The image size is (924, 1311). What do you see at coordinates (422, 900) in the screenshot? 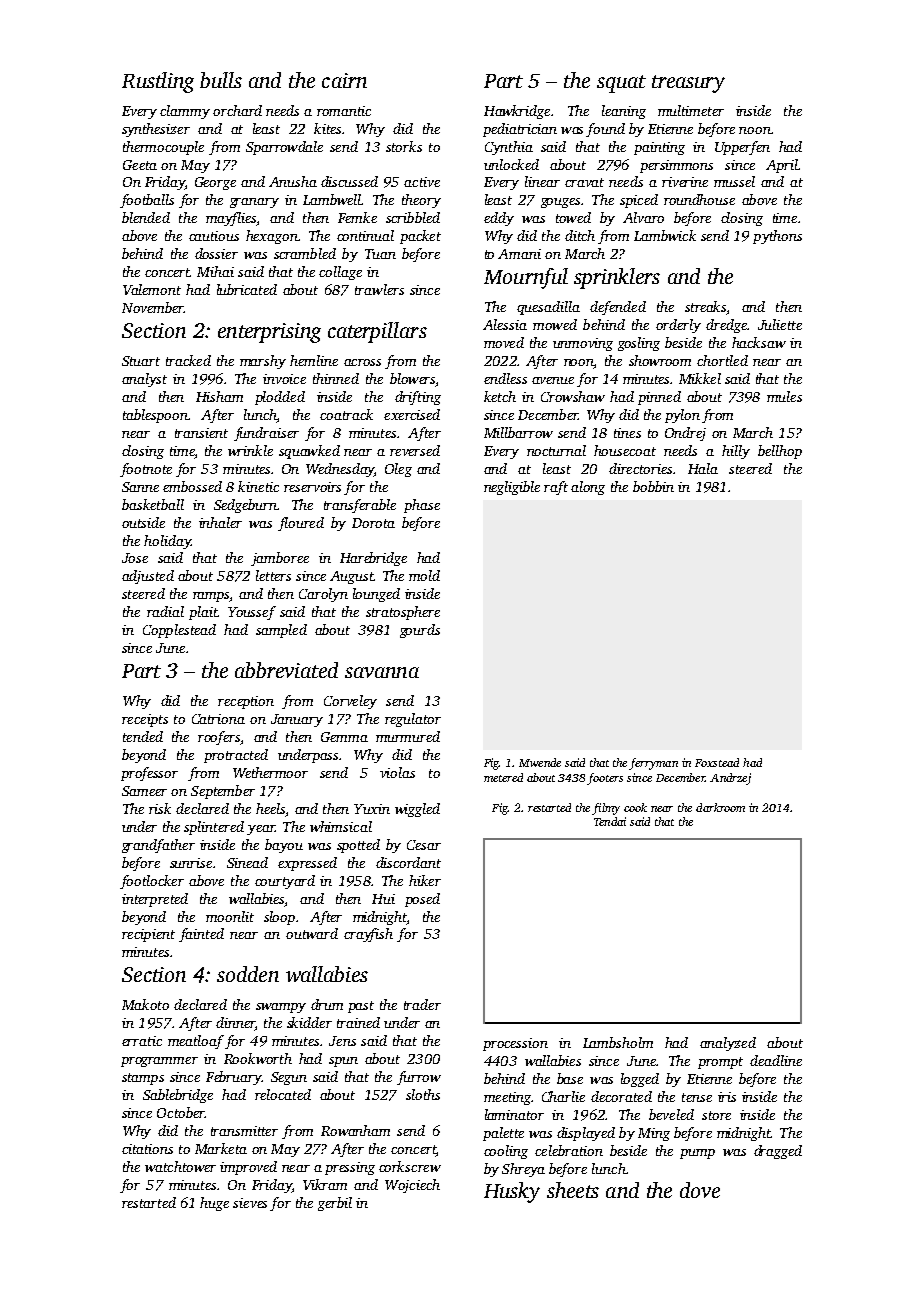
I see `posed` at bounding box center [422, 900].
